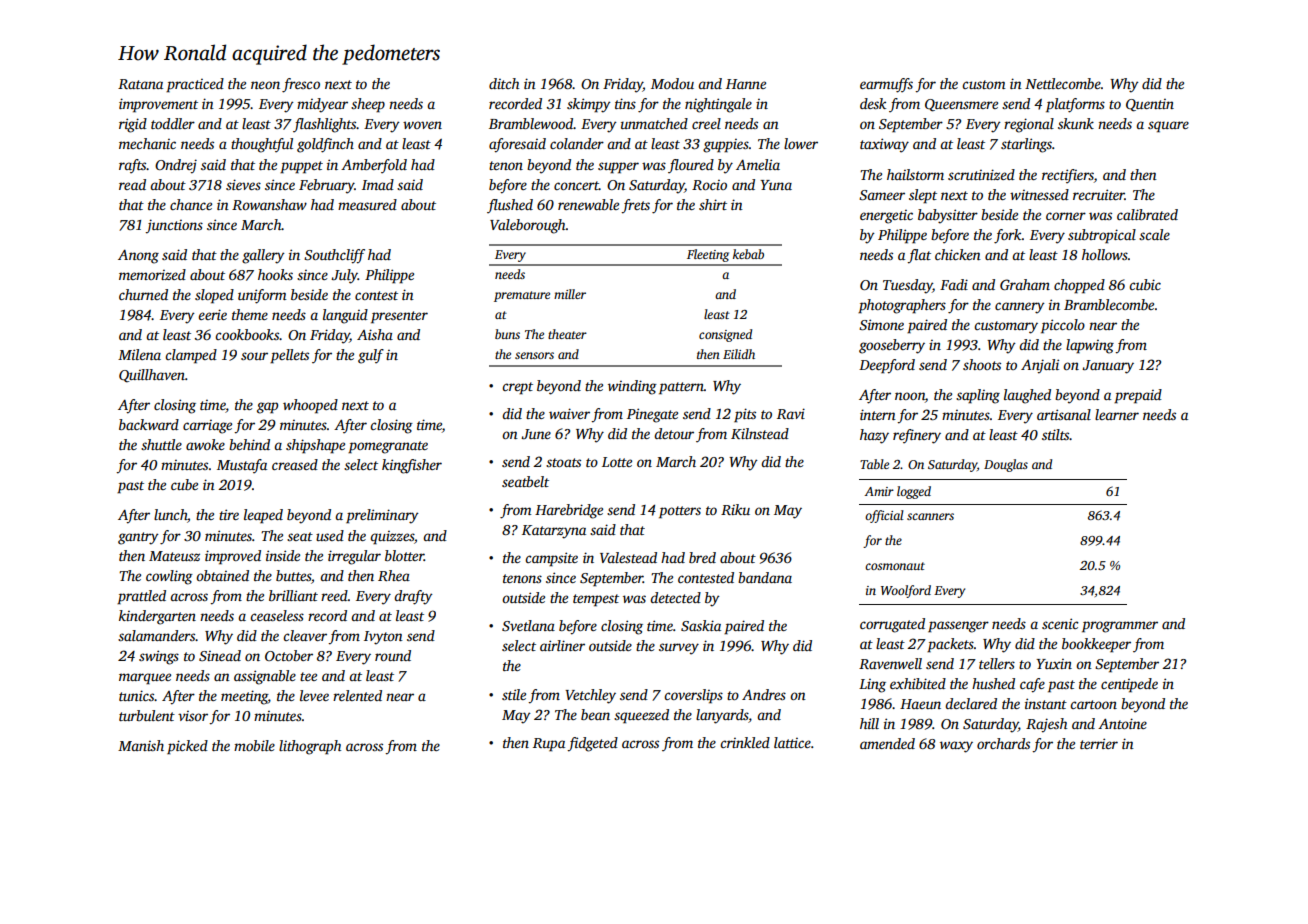  I want to click on Southcliff, so click(334, 256).
